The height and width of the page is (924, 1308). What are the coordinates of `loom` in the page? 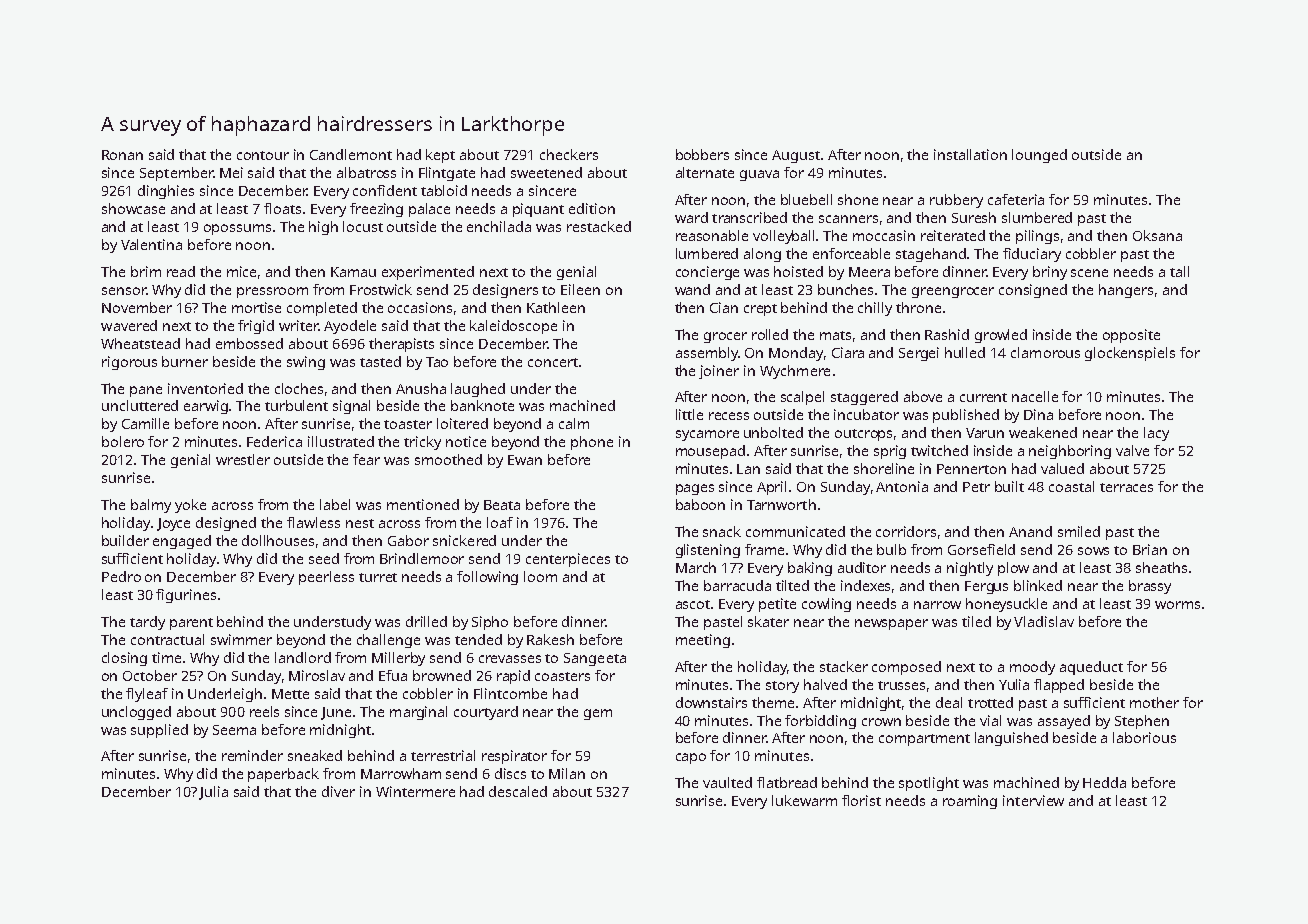 It's located at (540, 576).
